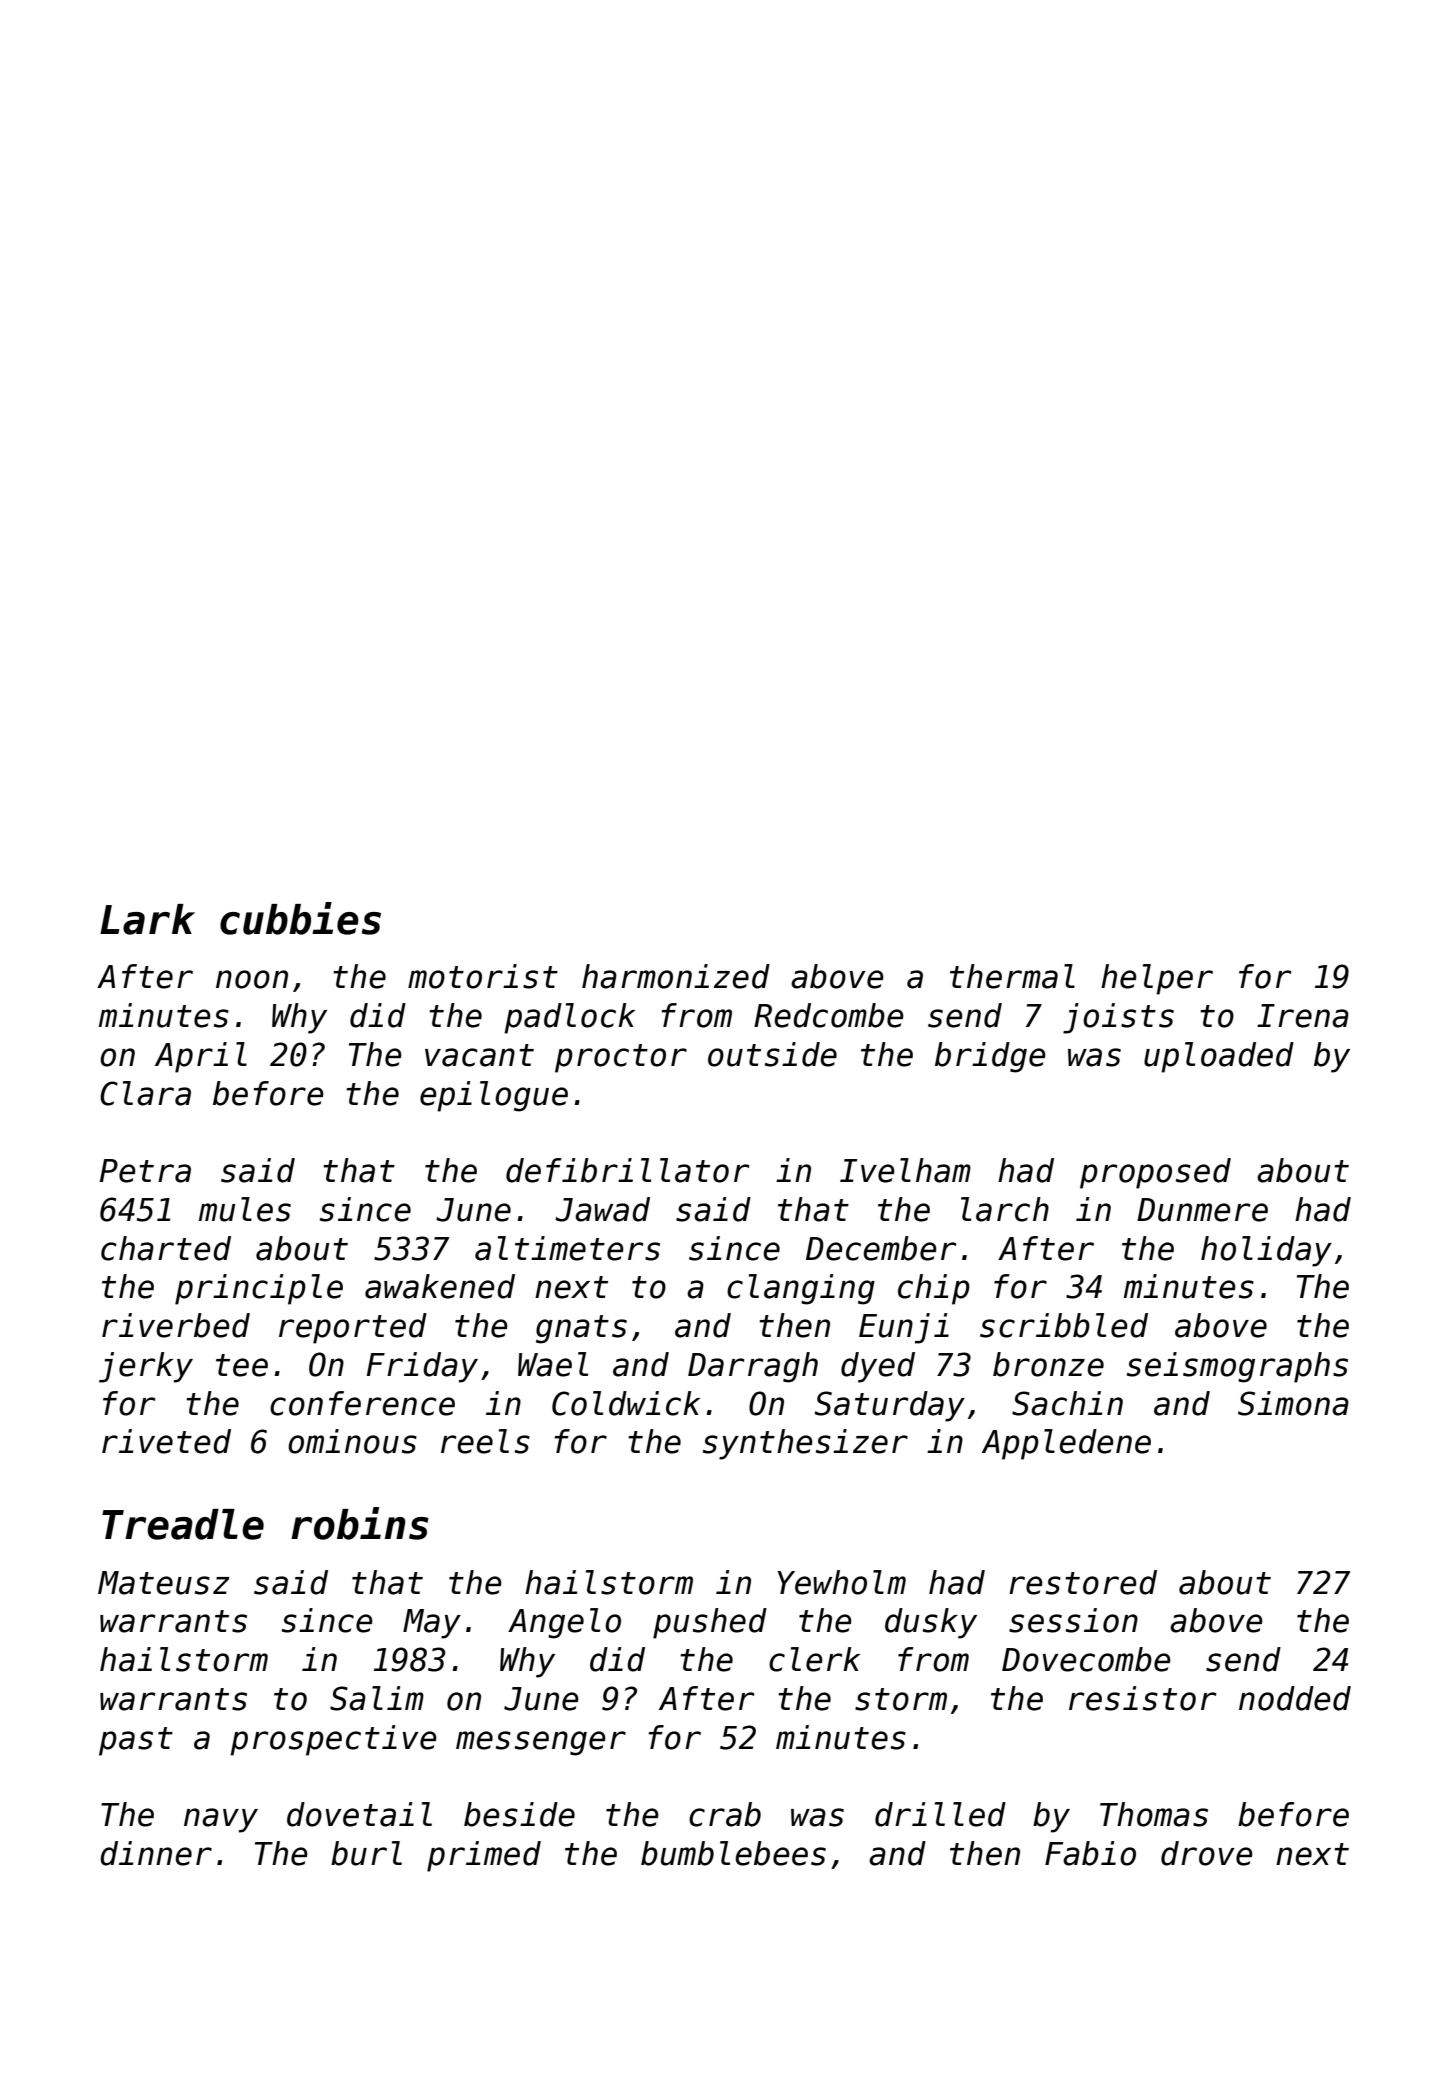 Image resolution: width=1450 pixels, height=2100 pixels. Describe the element at coordinates (541, 1743) in the document. I see `messenger` at that location.
